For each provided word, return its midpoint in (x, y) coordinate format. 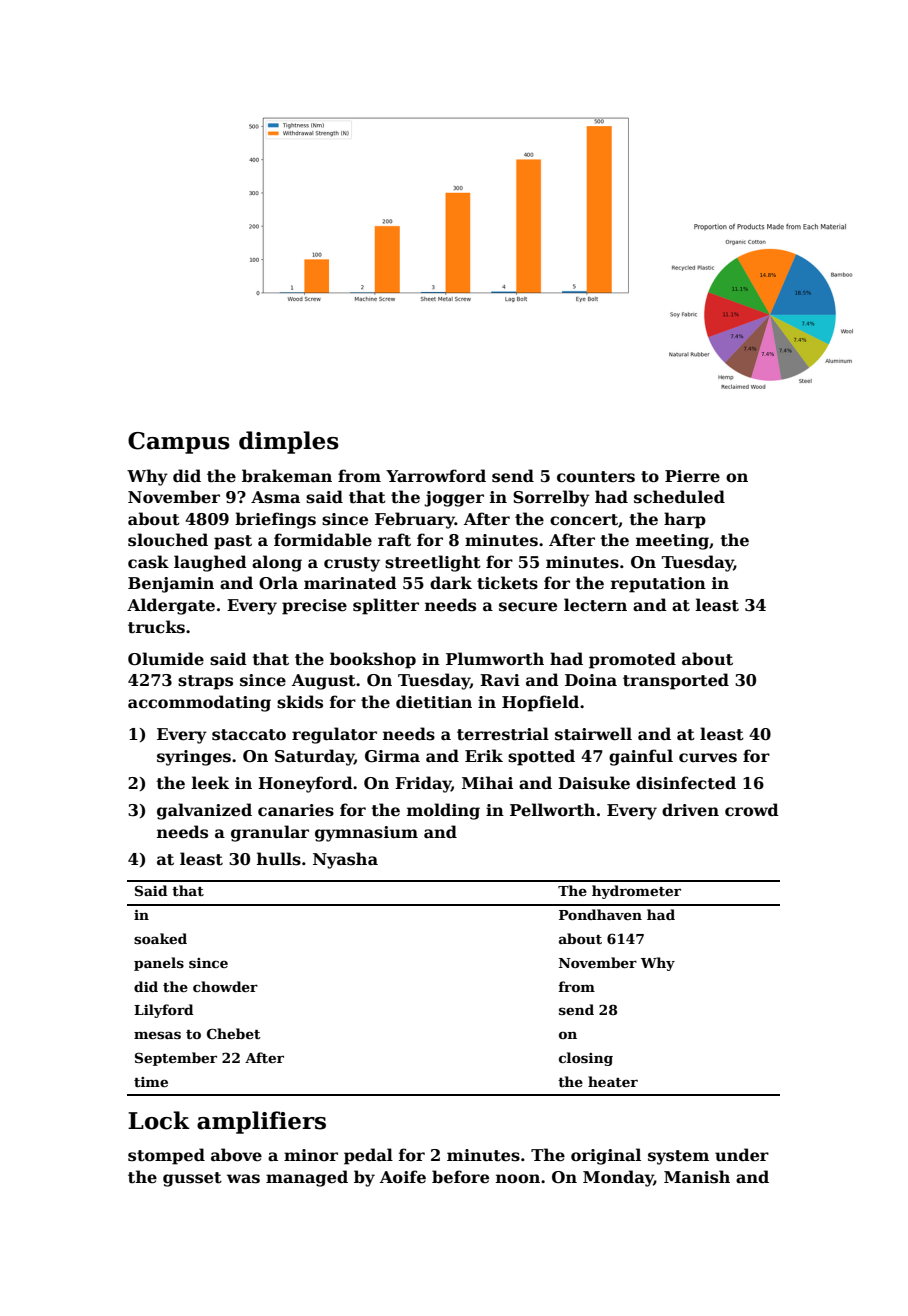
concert (584, 520)
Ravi (500, 680)
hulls (279, 859)
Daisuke (594, 783)
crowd (752, 810)
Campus (179, 443)
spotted (541, 757)
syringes (194, 758)
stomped (166, 1156)
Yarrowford (436, 476)
